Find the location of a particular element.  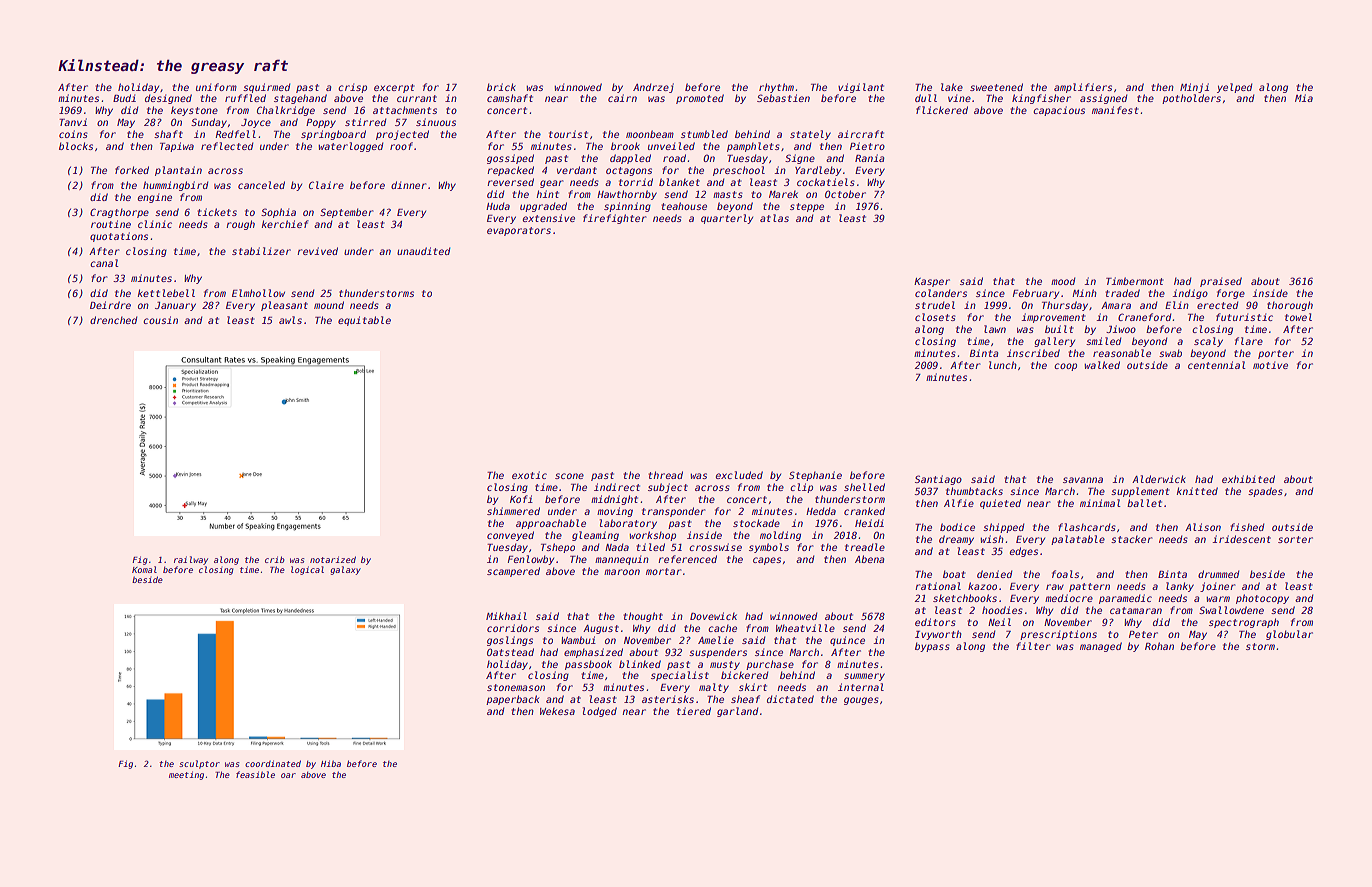

sculptor is located at coordinates (199, 764).
